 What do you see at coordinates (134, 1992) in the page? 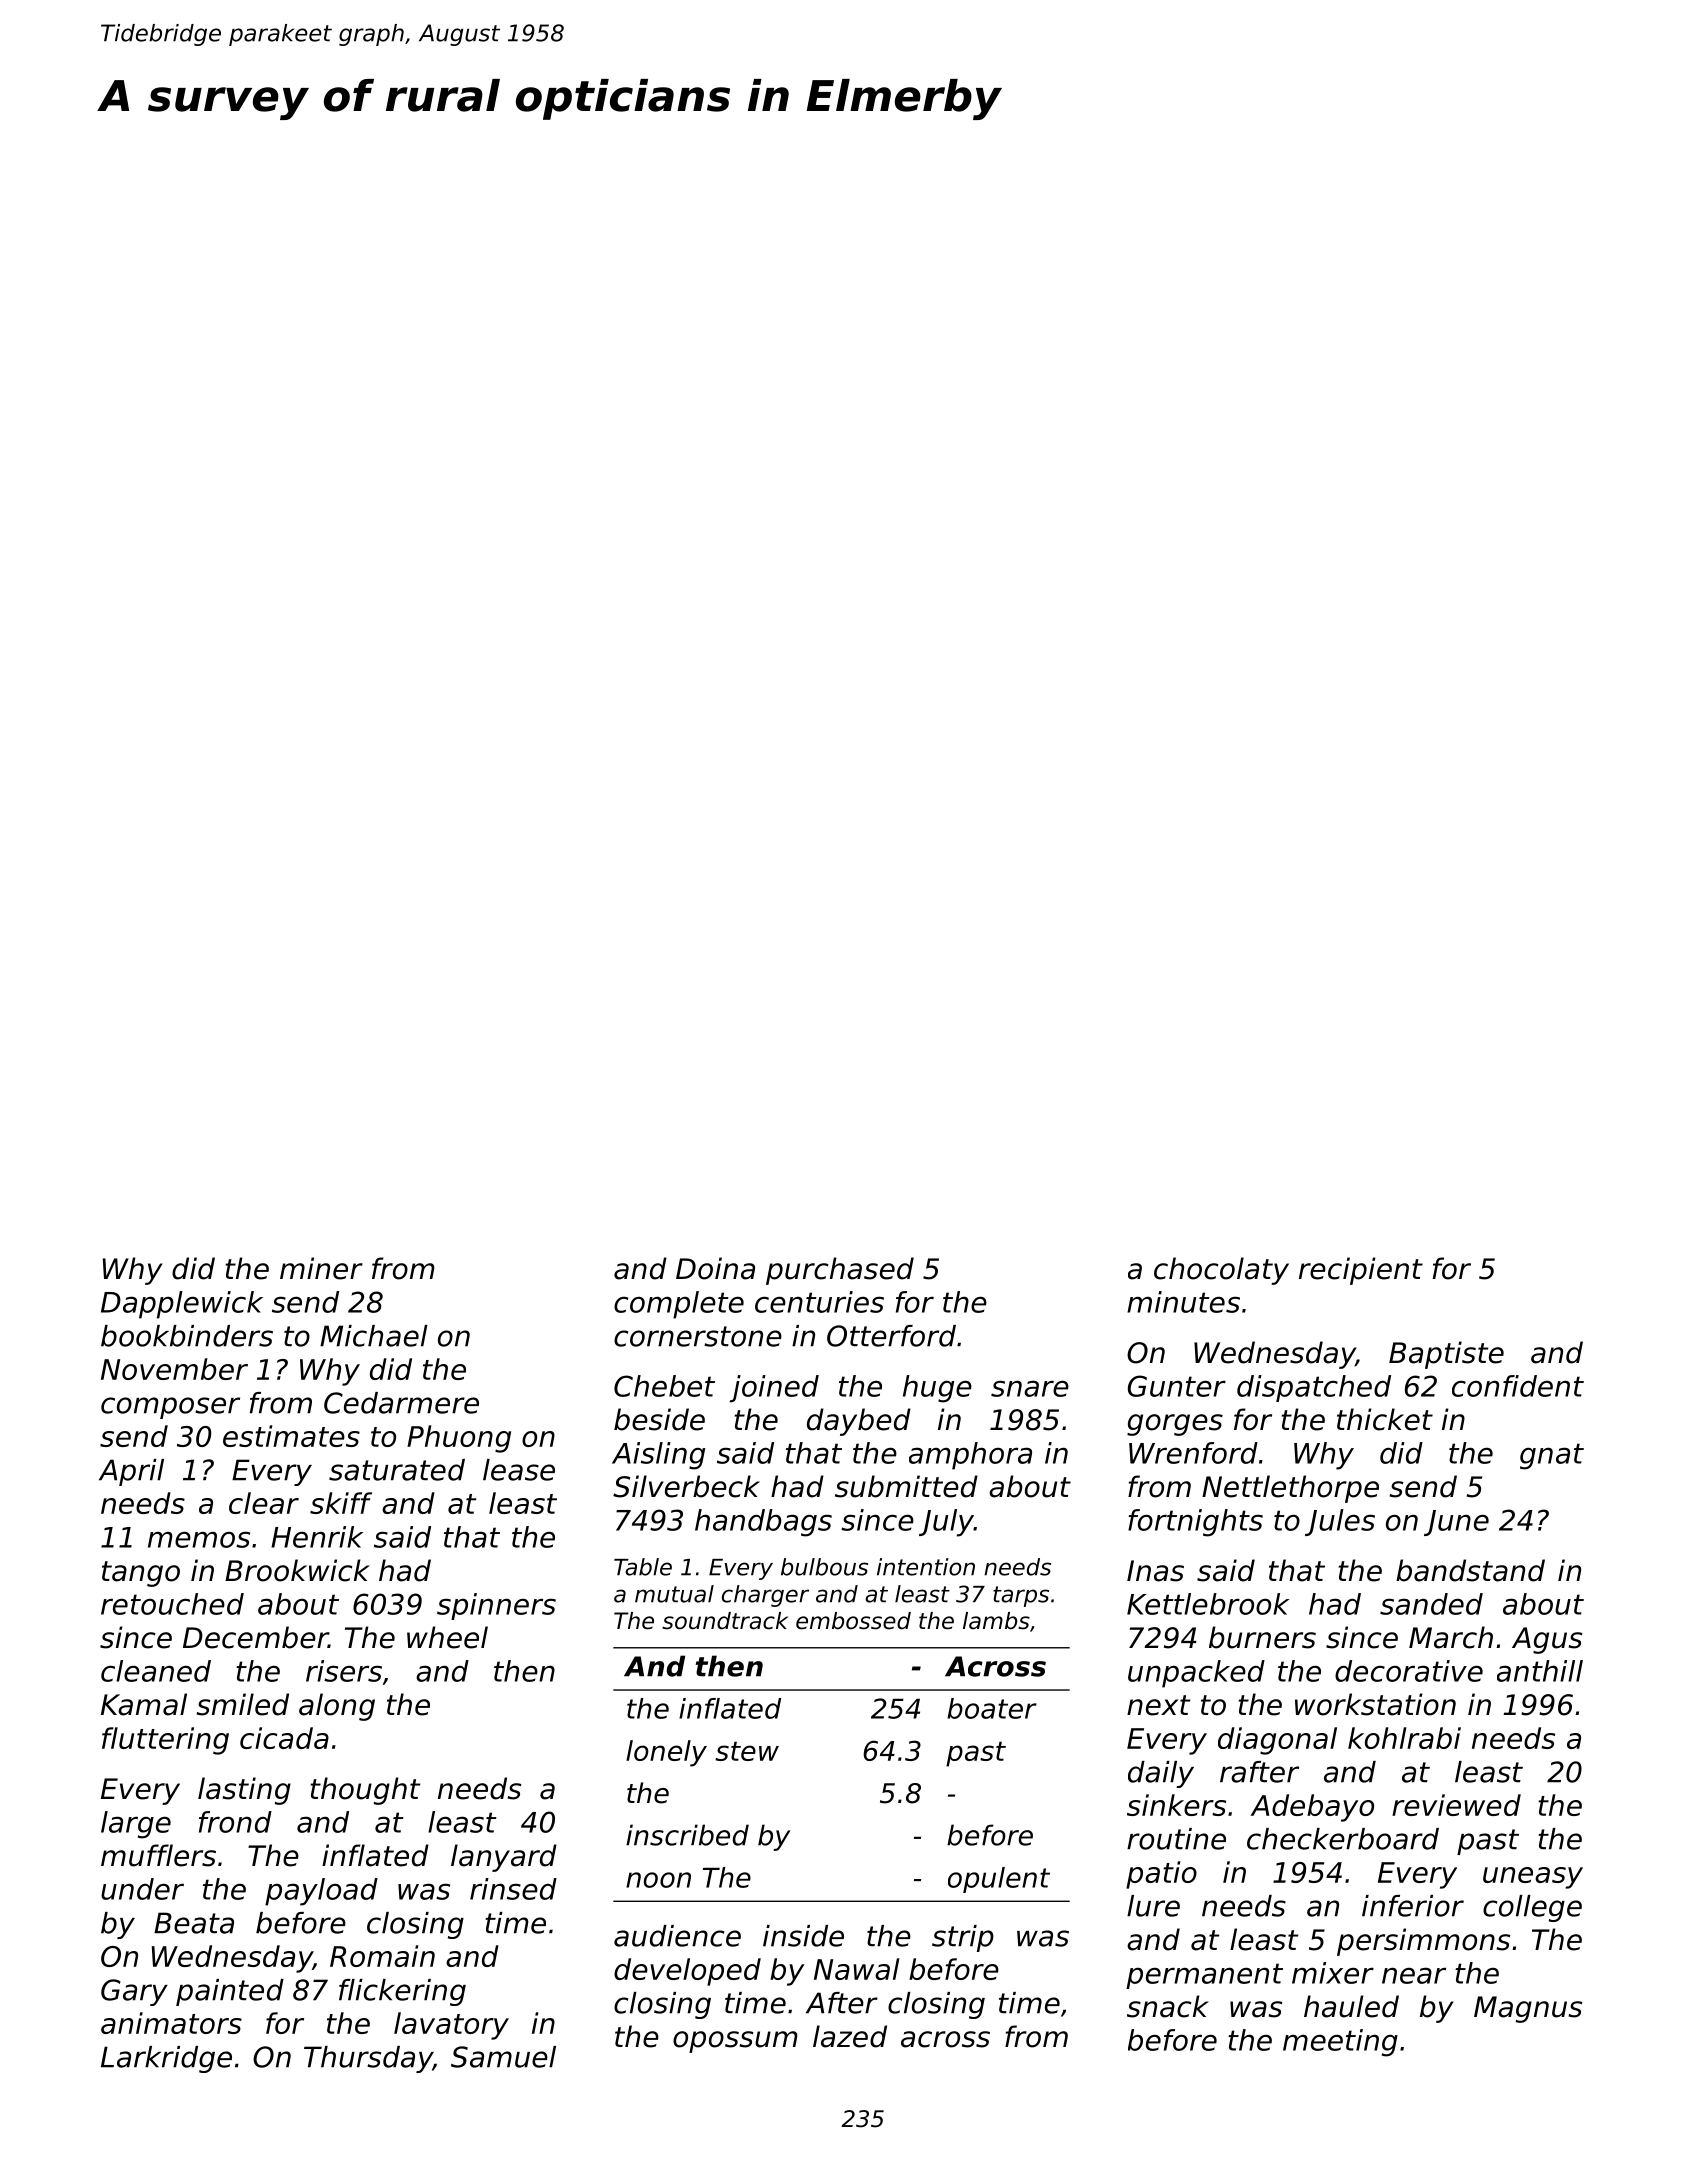
I see `Gary` at bounding box center [134, 1992].
